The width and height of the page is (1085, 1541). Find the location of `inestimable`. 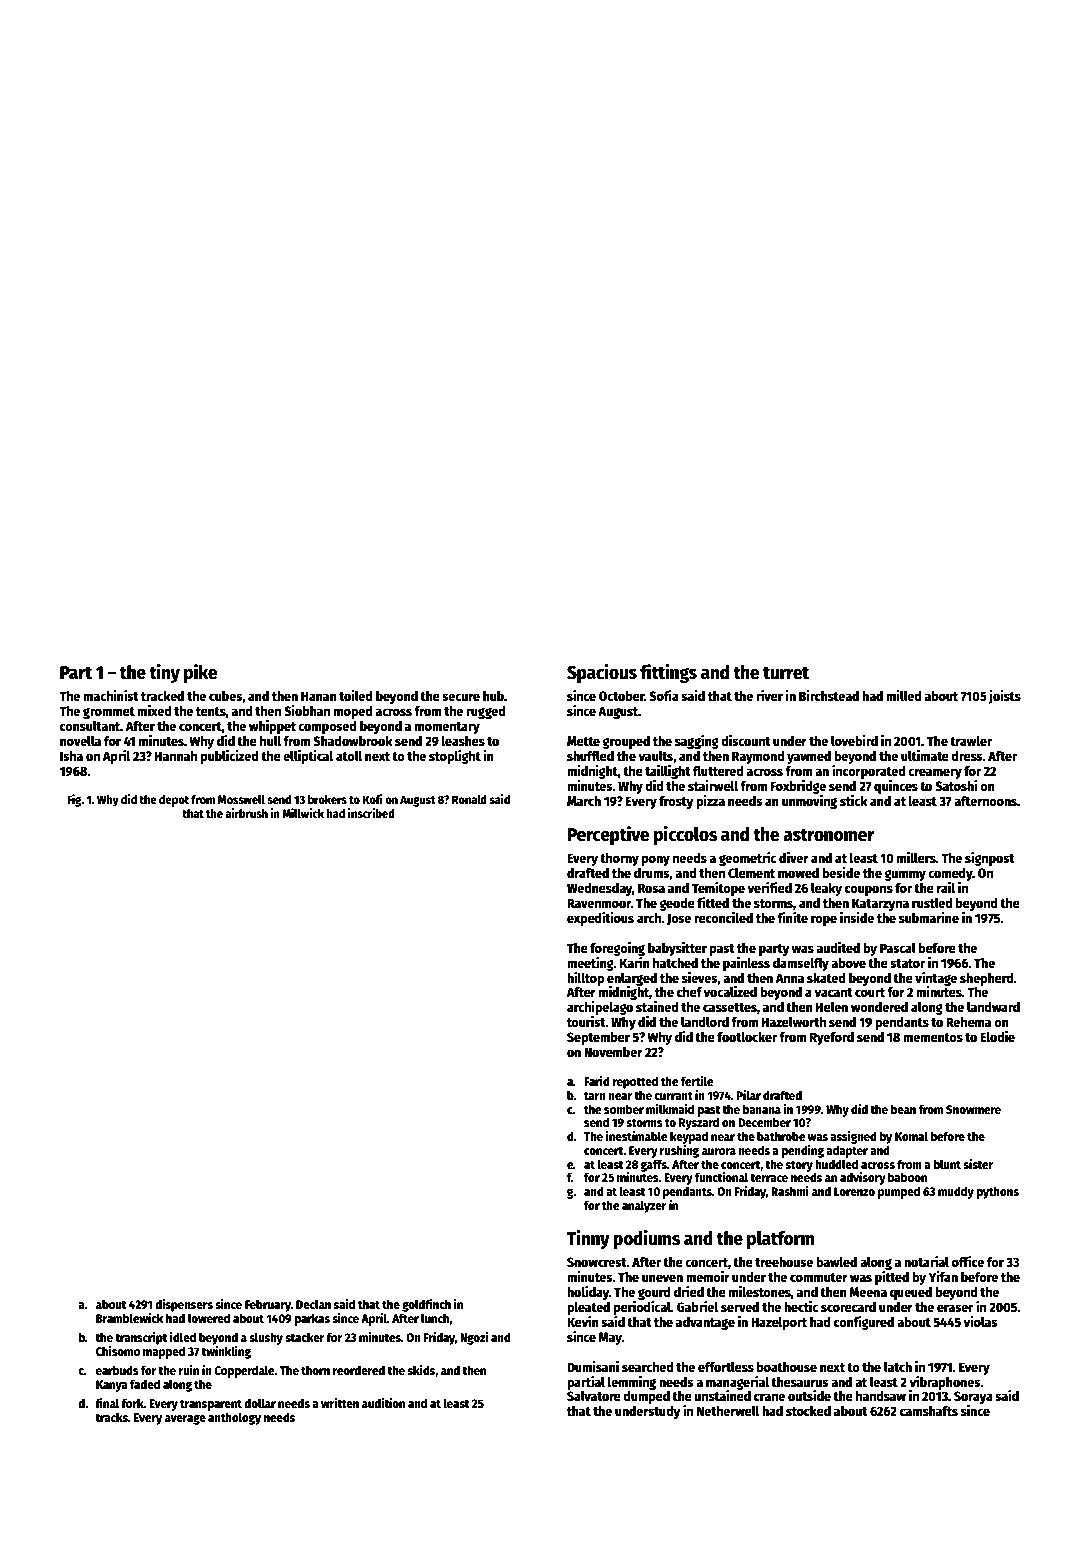

inestimable is located at coordinates (637, 1136).
